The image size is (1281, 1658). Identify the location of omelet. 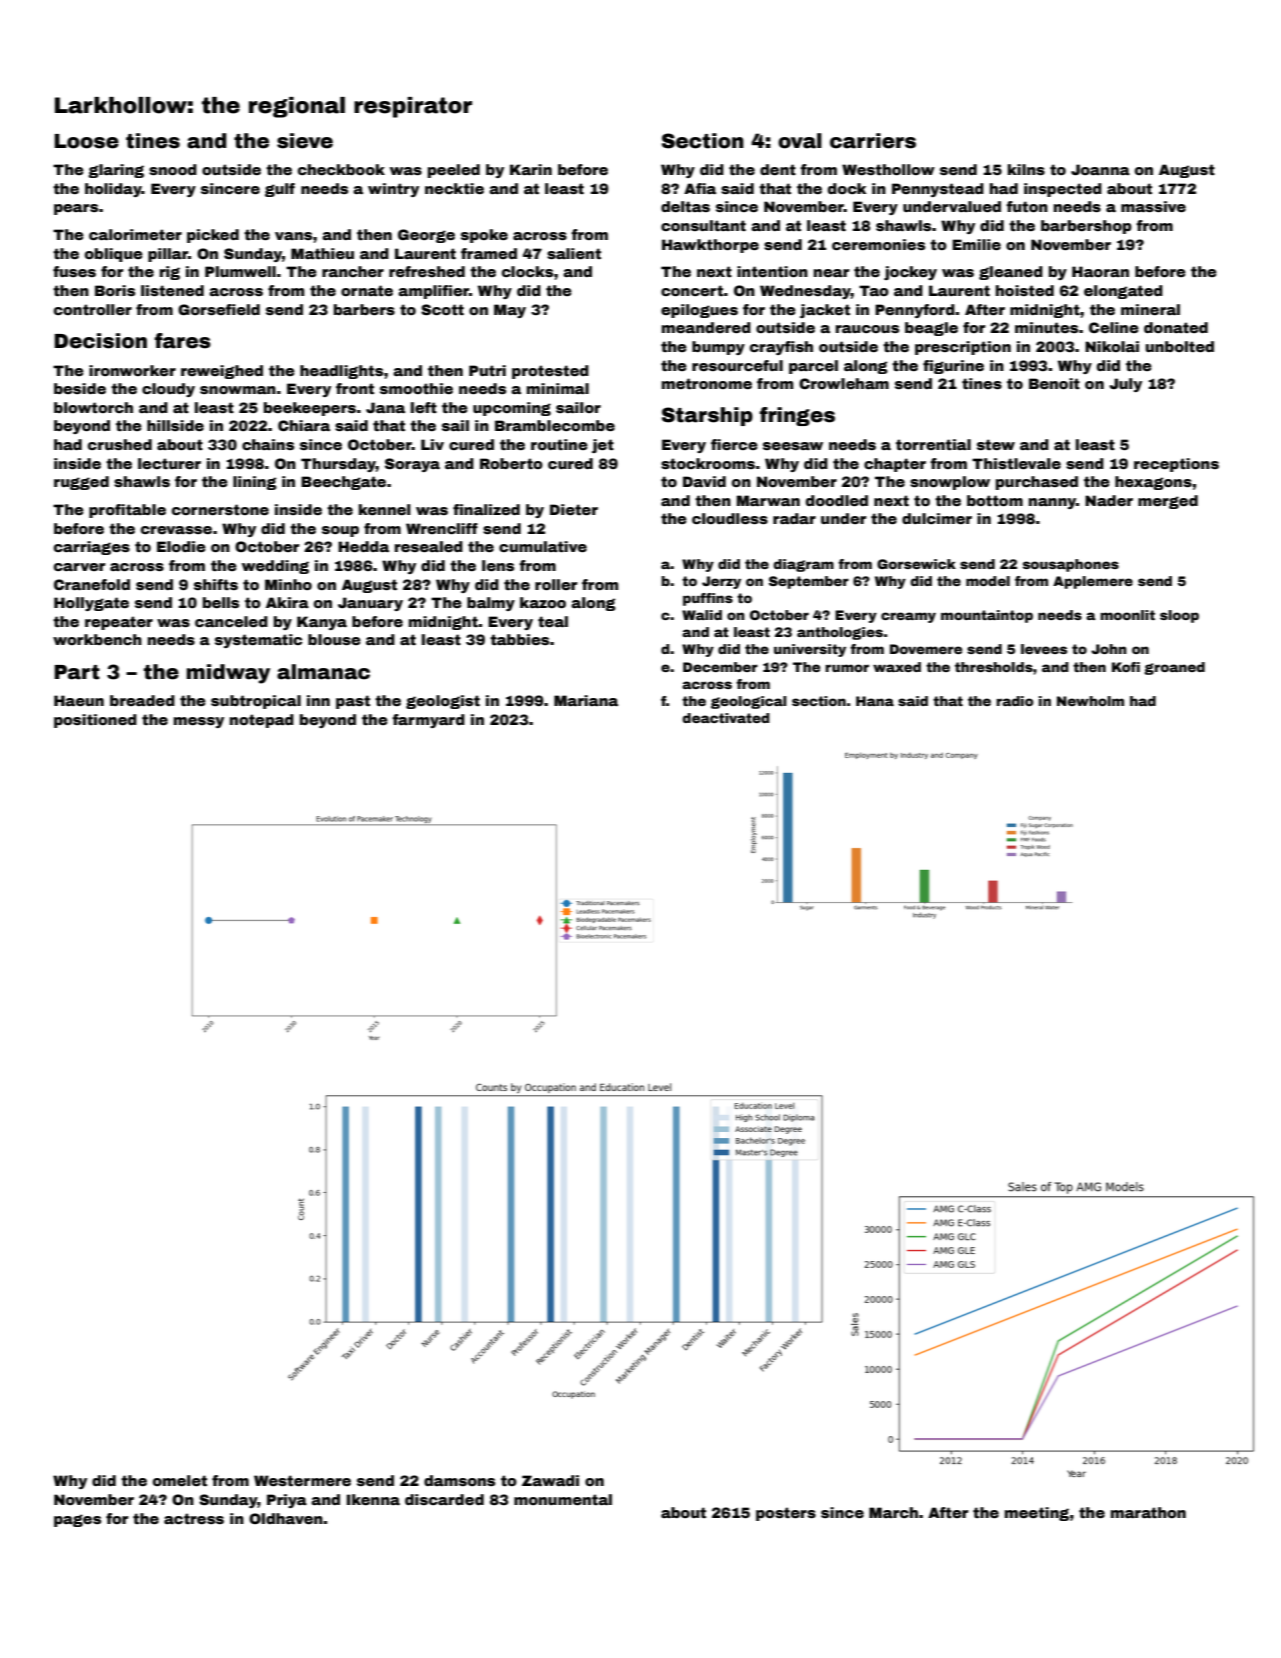
(180, 1480).
